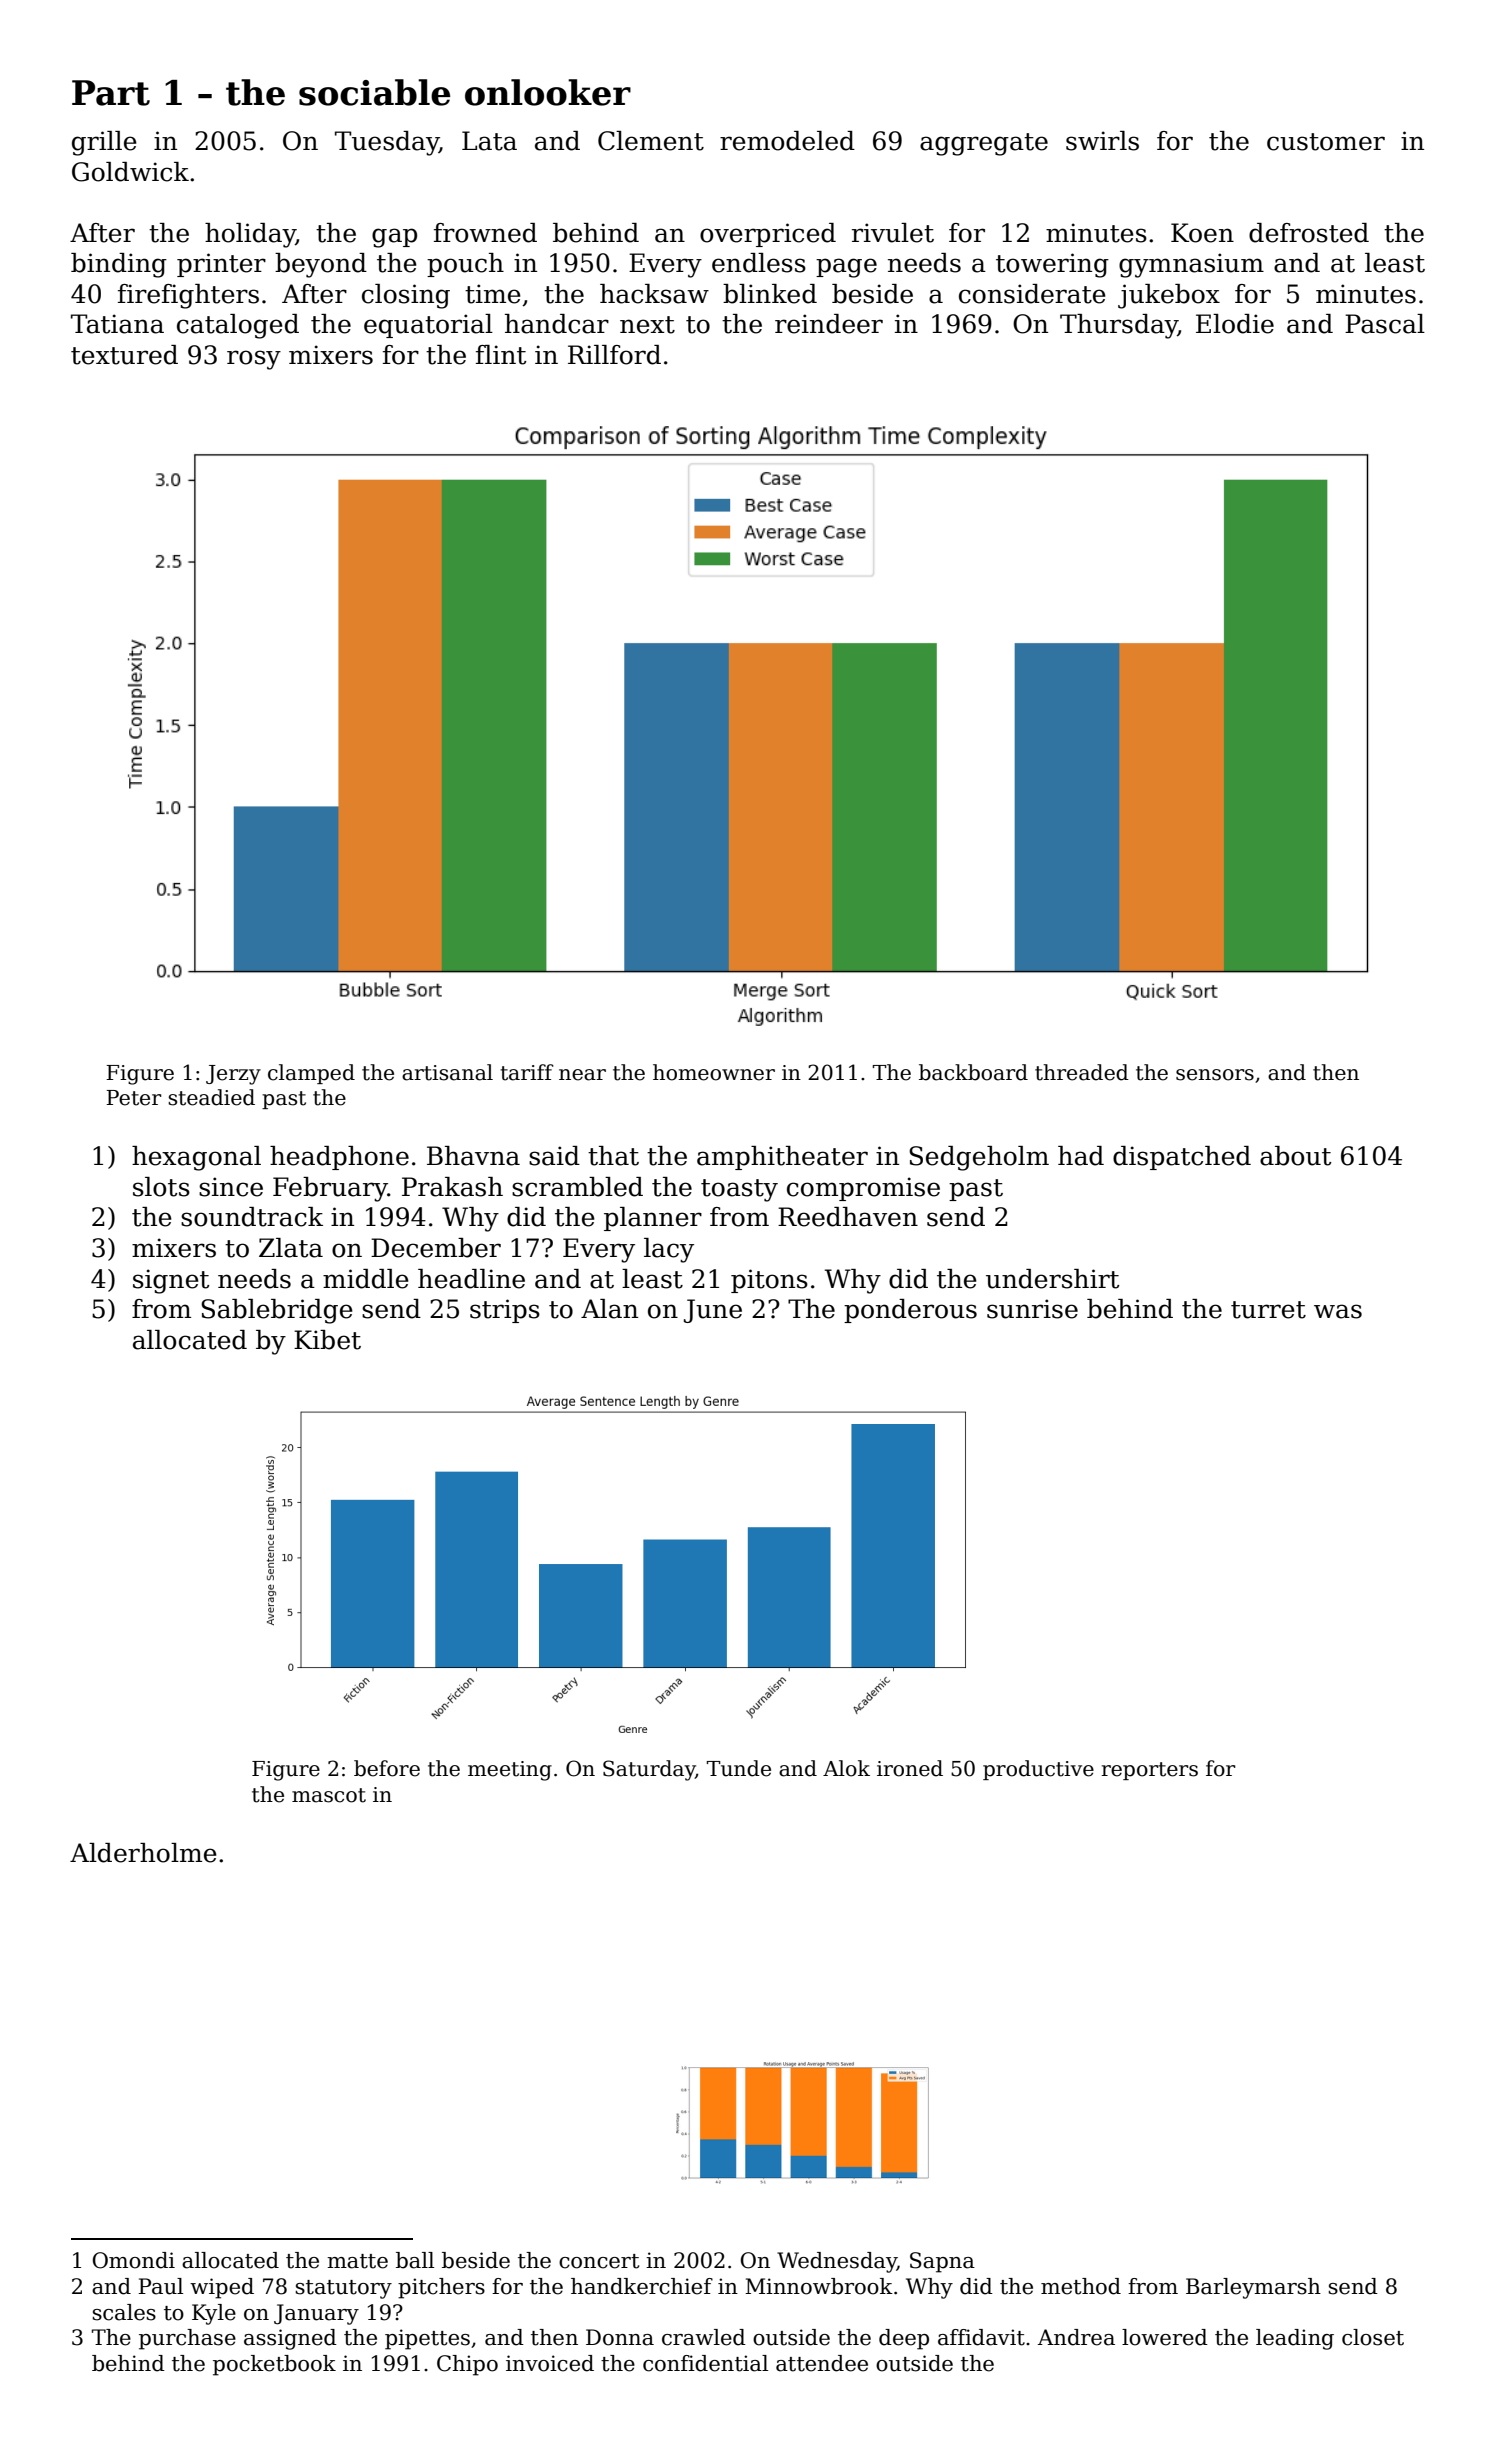  Describe the element at coordinates (973, 1072) in the screenshot. I see `backboard` at that location.
